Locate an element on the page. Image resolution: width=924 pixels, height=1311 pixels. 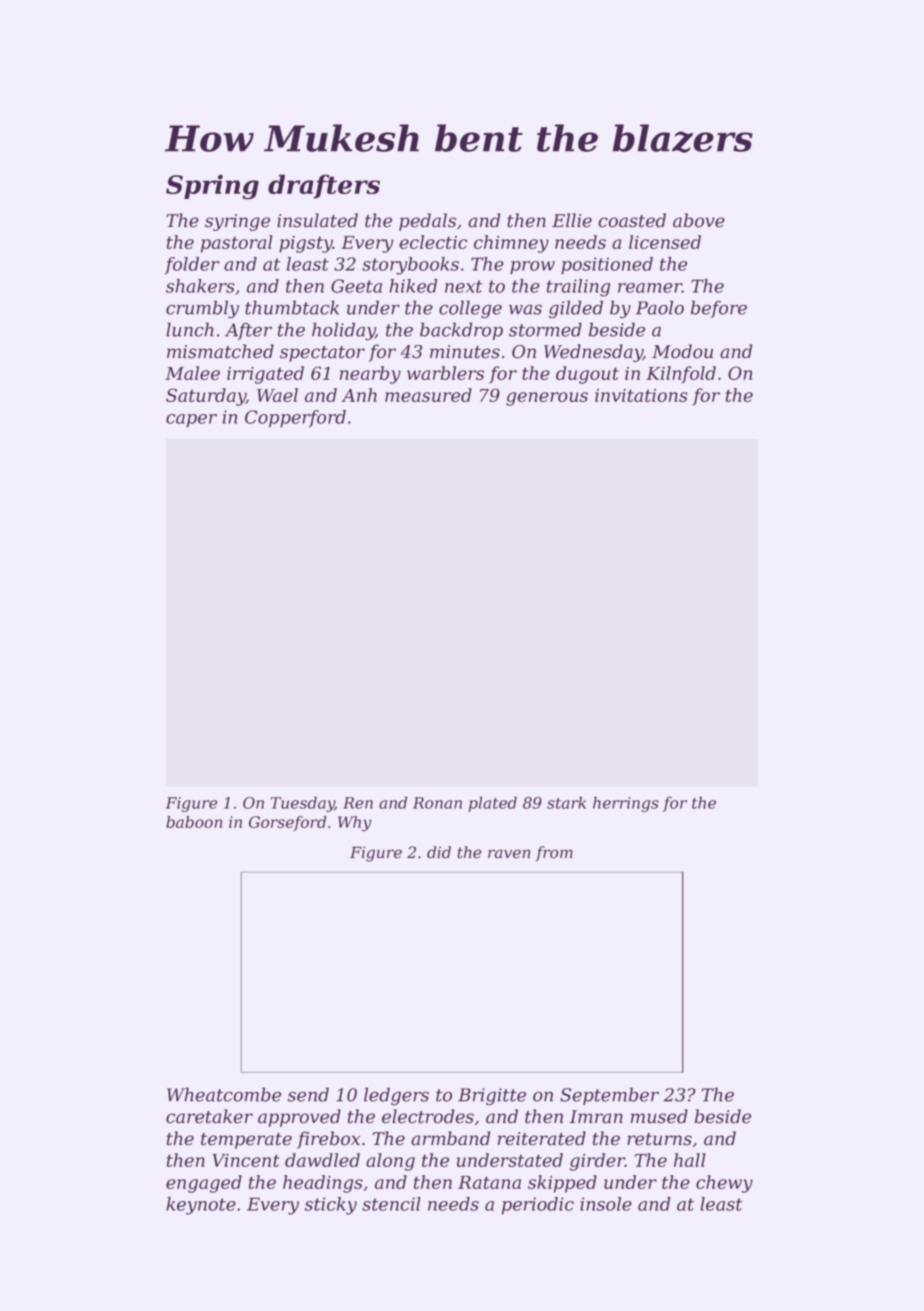
Spring is located at coordinates (212, 187).
